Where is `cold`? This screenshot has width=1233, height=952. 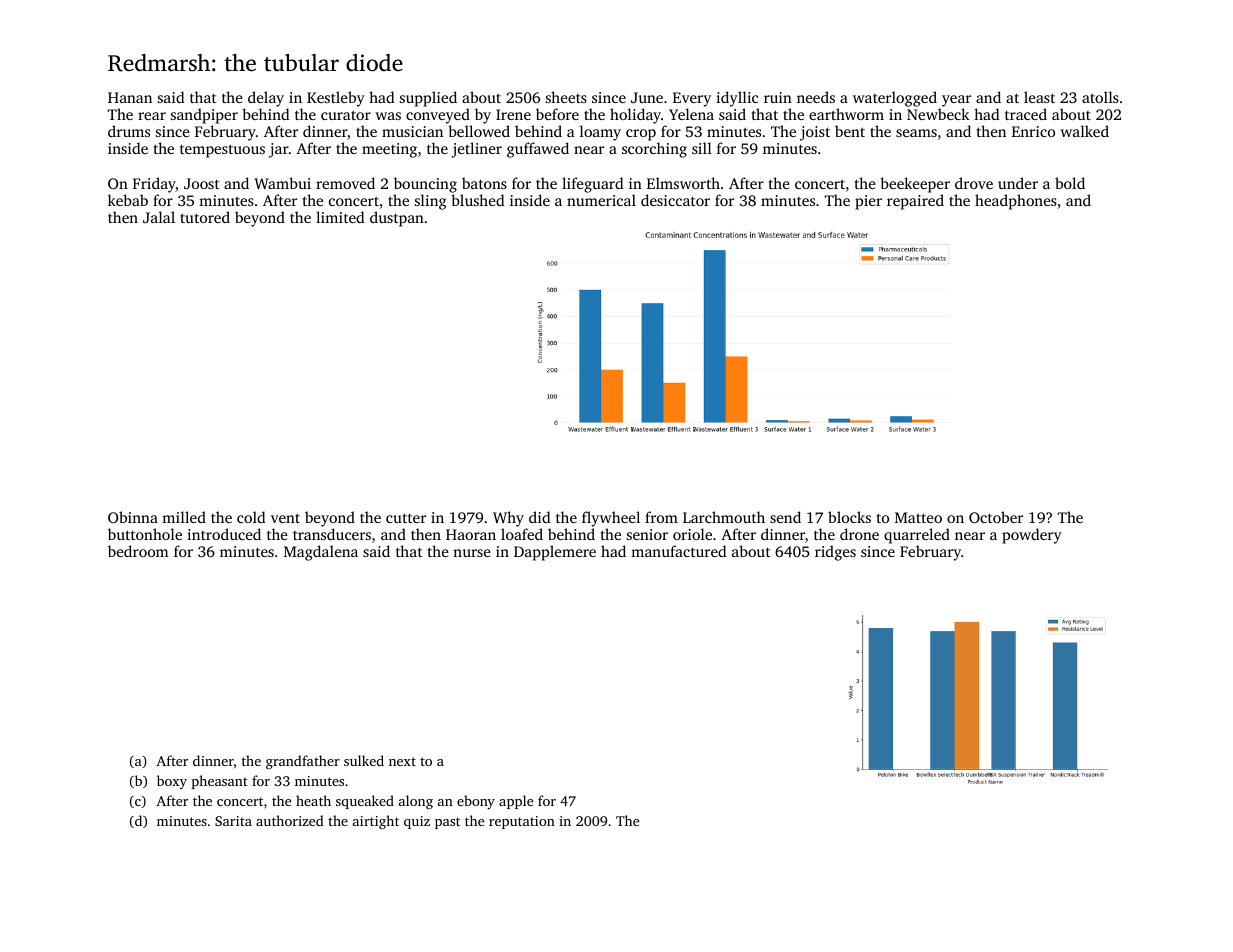 cold is located at coordinates (251, 517).
